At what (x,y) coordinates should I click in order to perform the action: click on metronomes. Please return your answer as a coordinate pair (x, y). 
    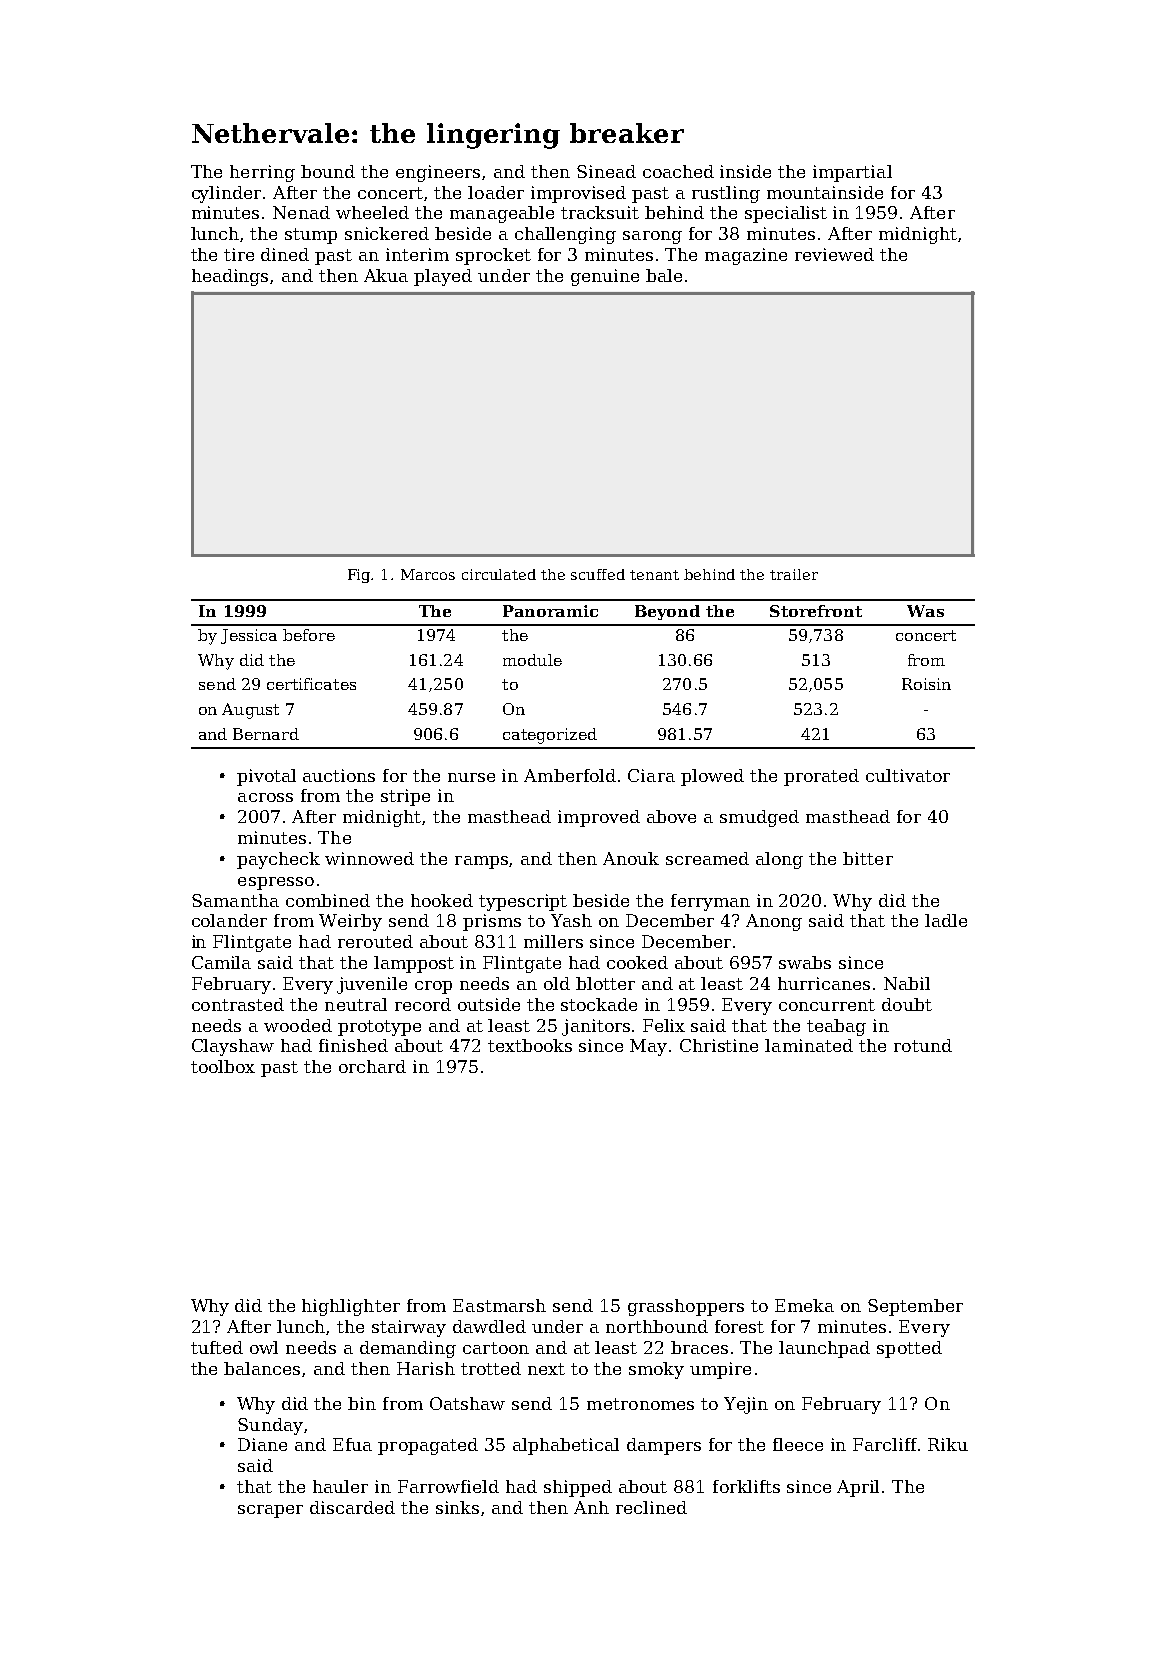
    Looking at the image, I should click on (640, 1404).
